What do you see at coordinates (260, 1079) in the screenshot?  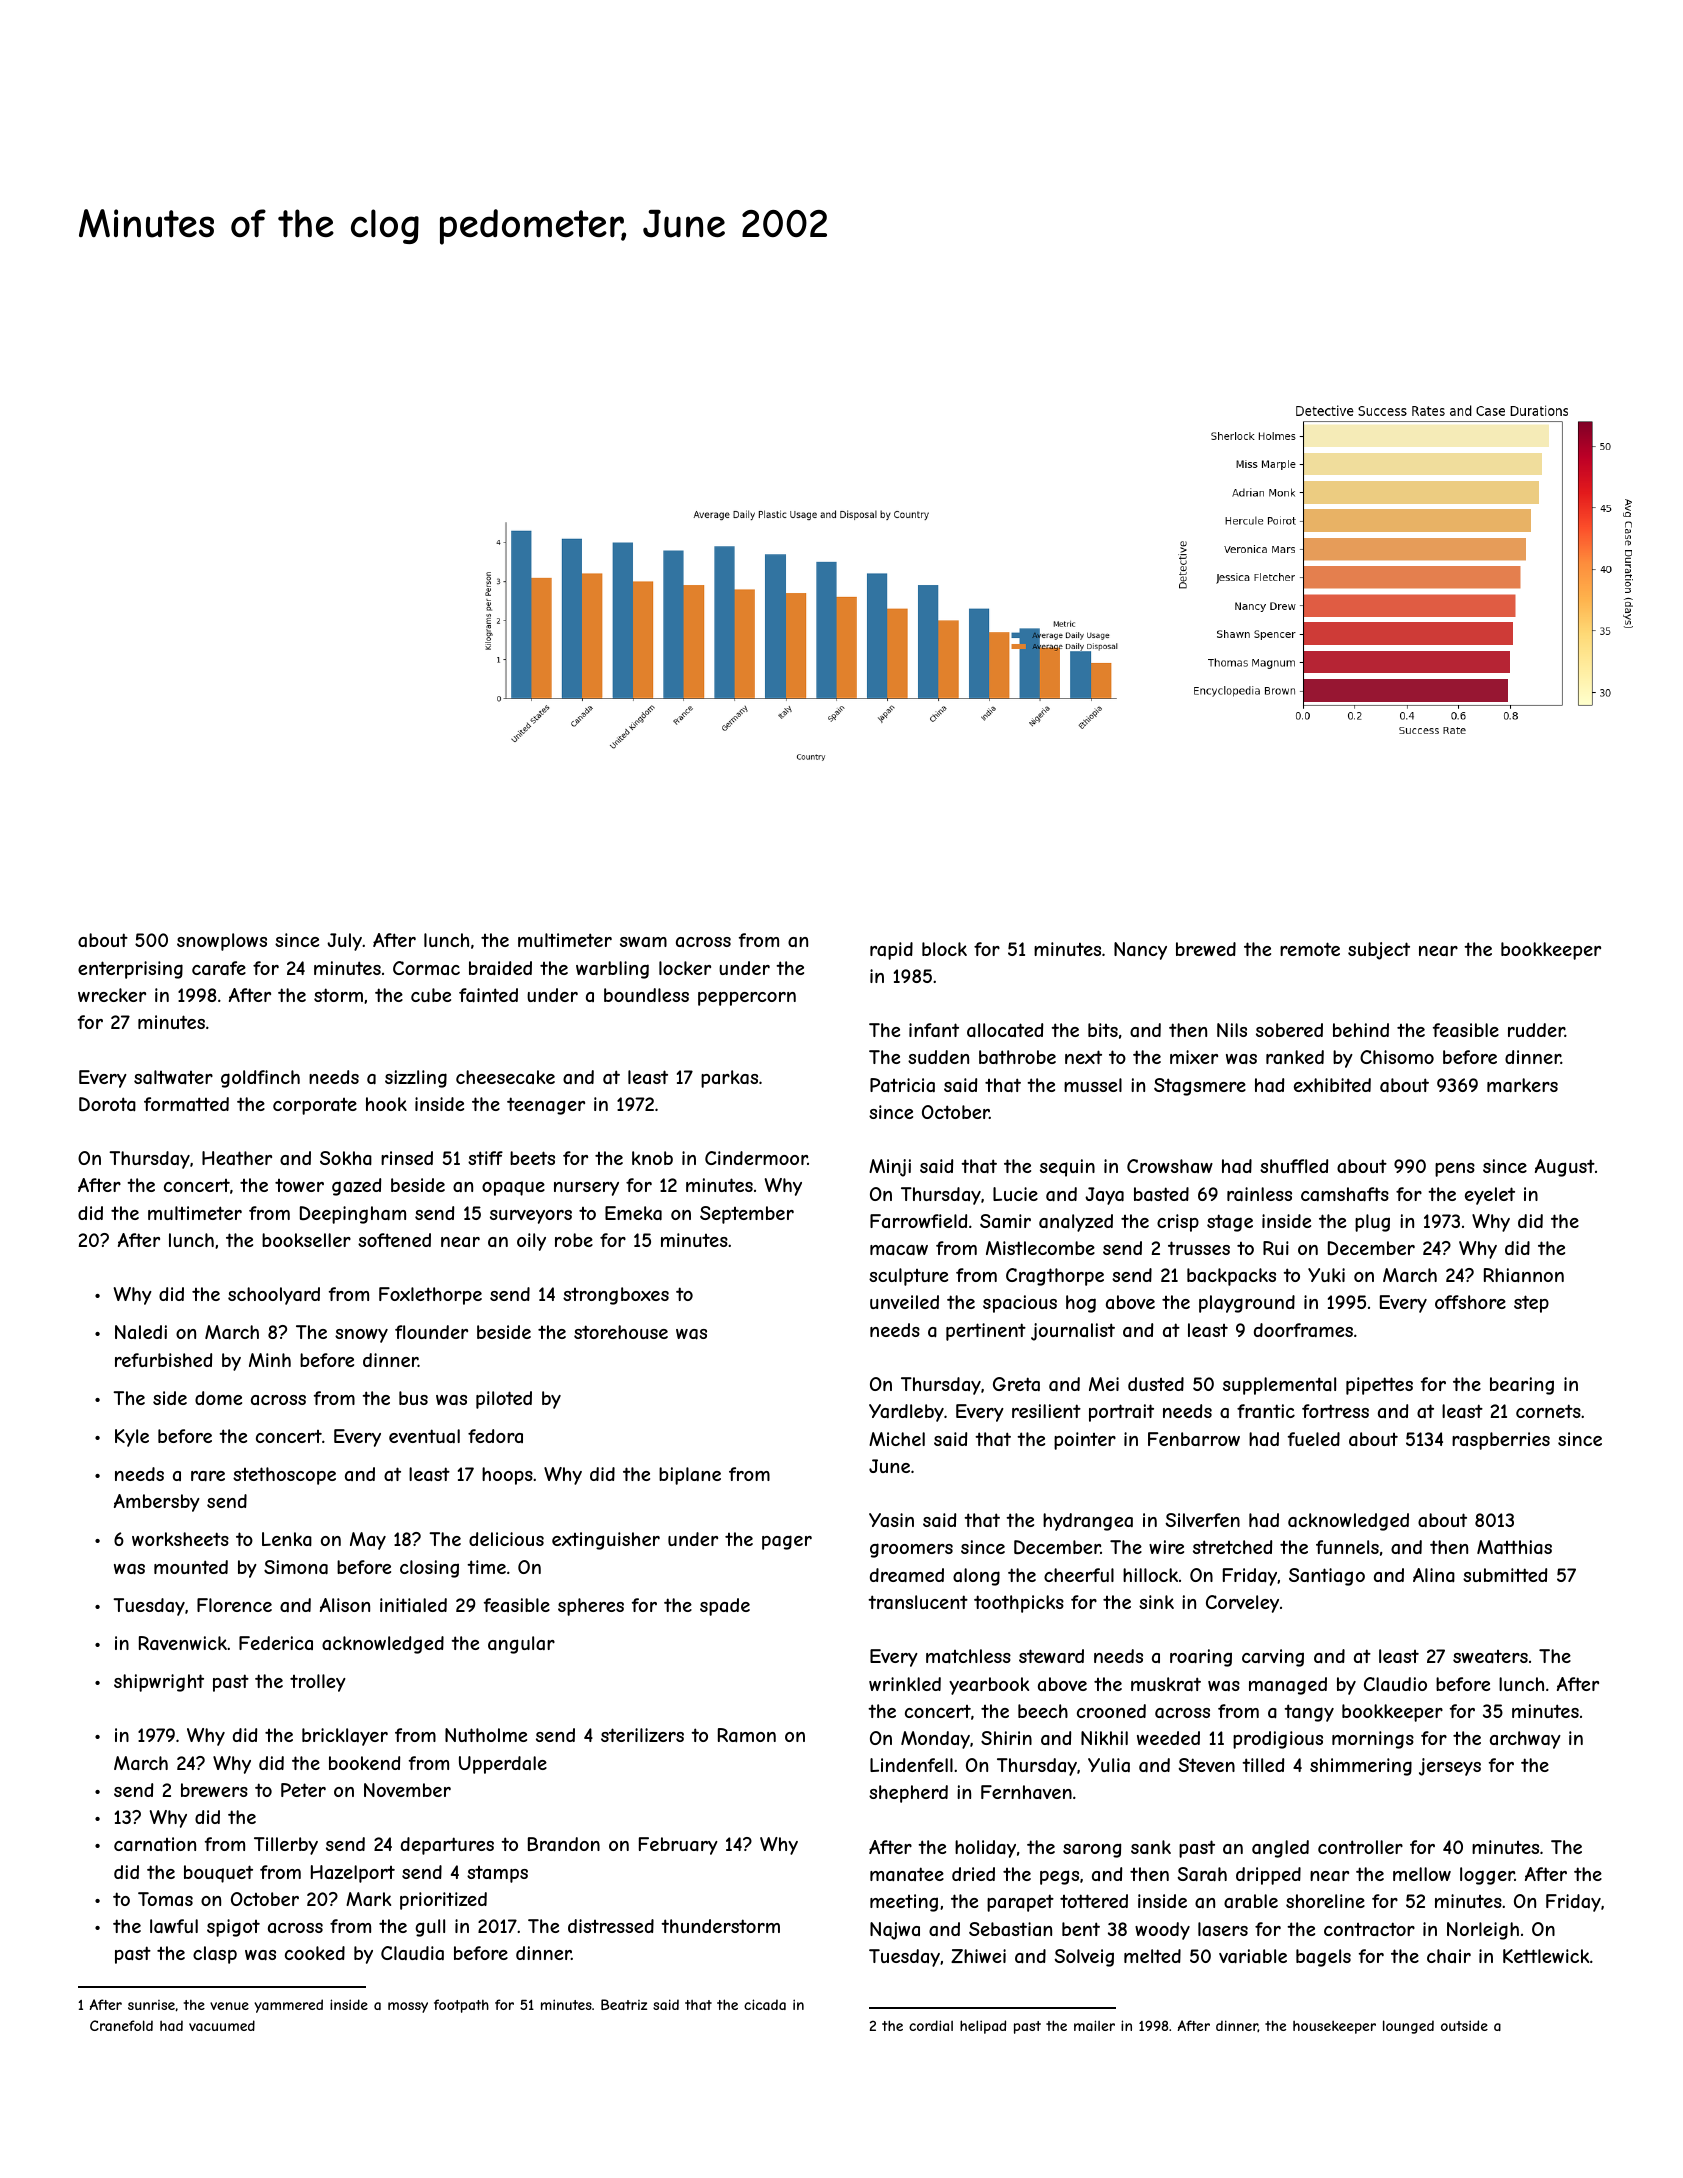 I see `goldfinch` at bounding box center [260, 1079].
